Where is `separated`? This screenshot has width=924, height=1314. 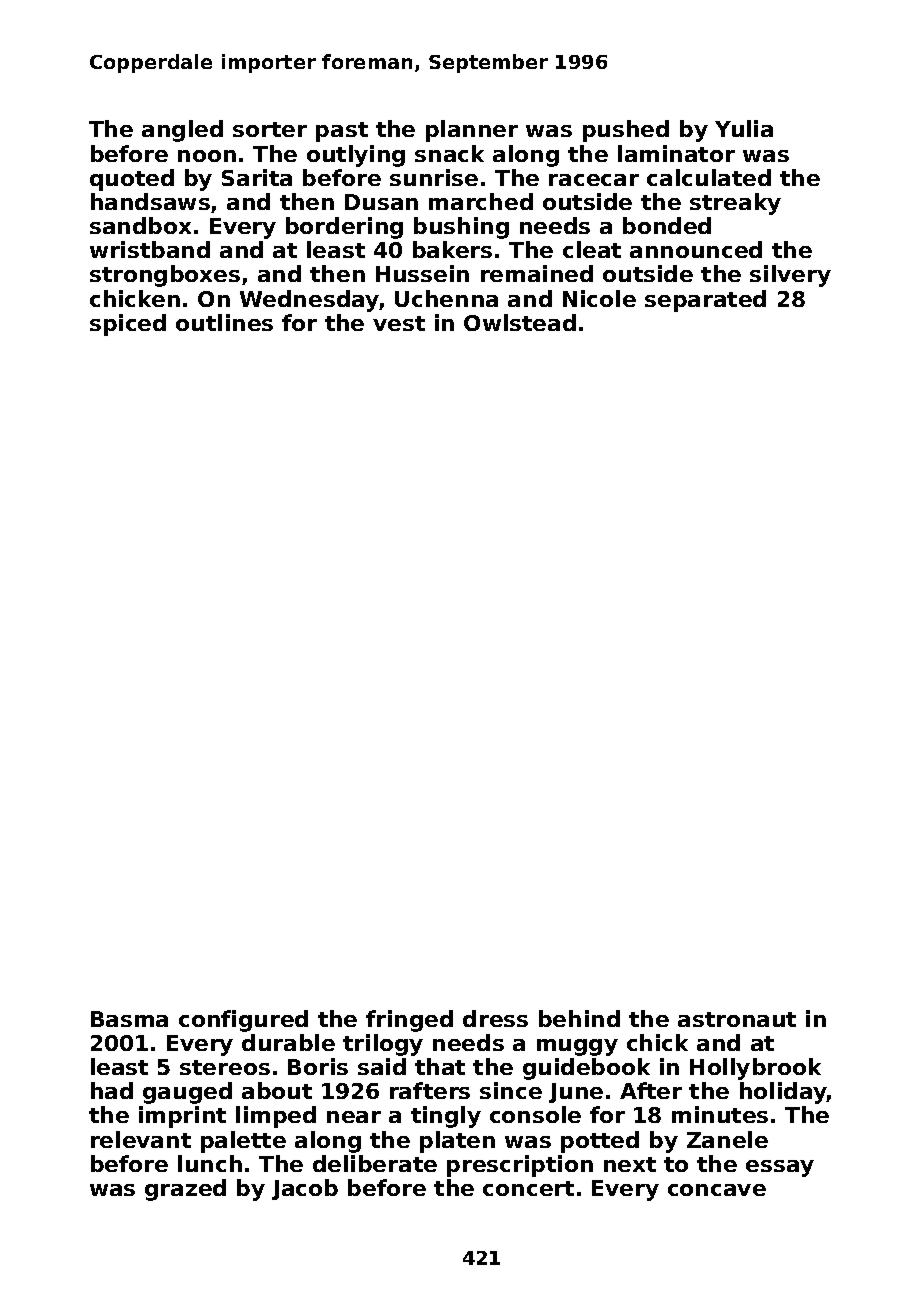 separated is located at coordinates (705, 301).
